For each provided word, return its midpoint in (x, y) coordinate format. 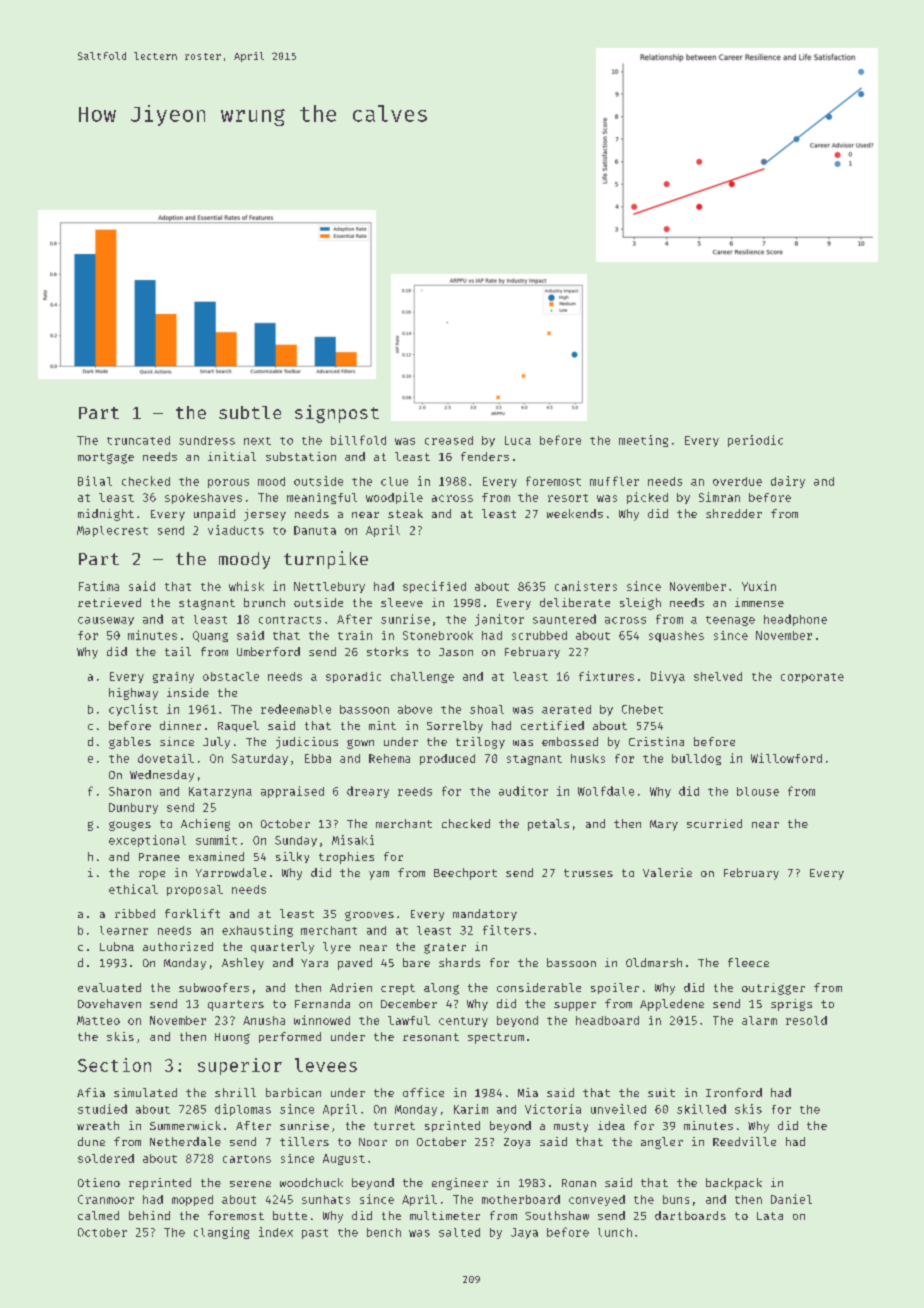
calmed (98, 1215)
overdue (737, 481)
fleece (748, 962)
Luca (518, 440)
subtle (250, 412)
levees (326, 1065)
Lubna (117, 946)
